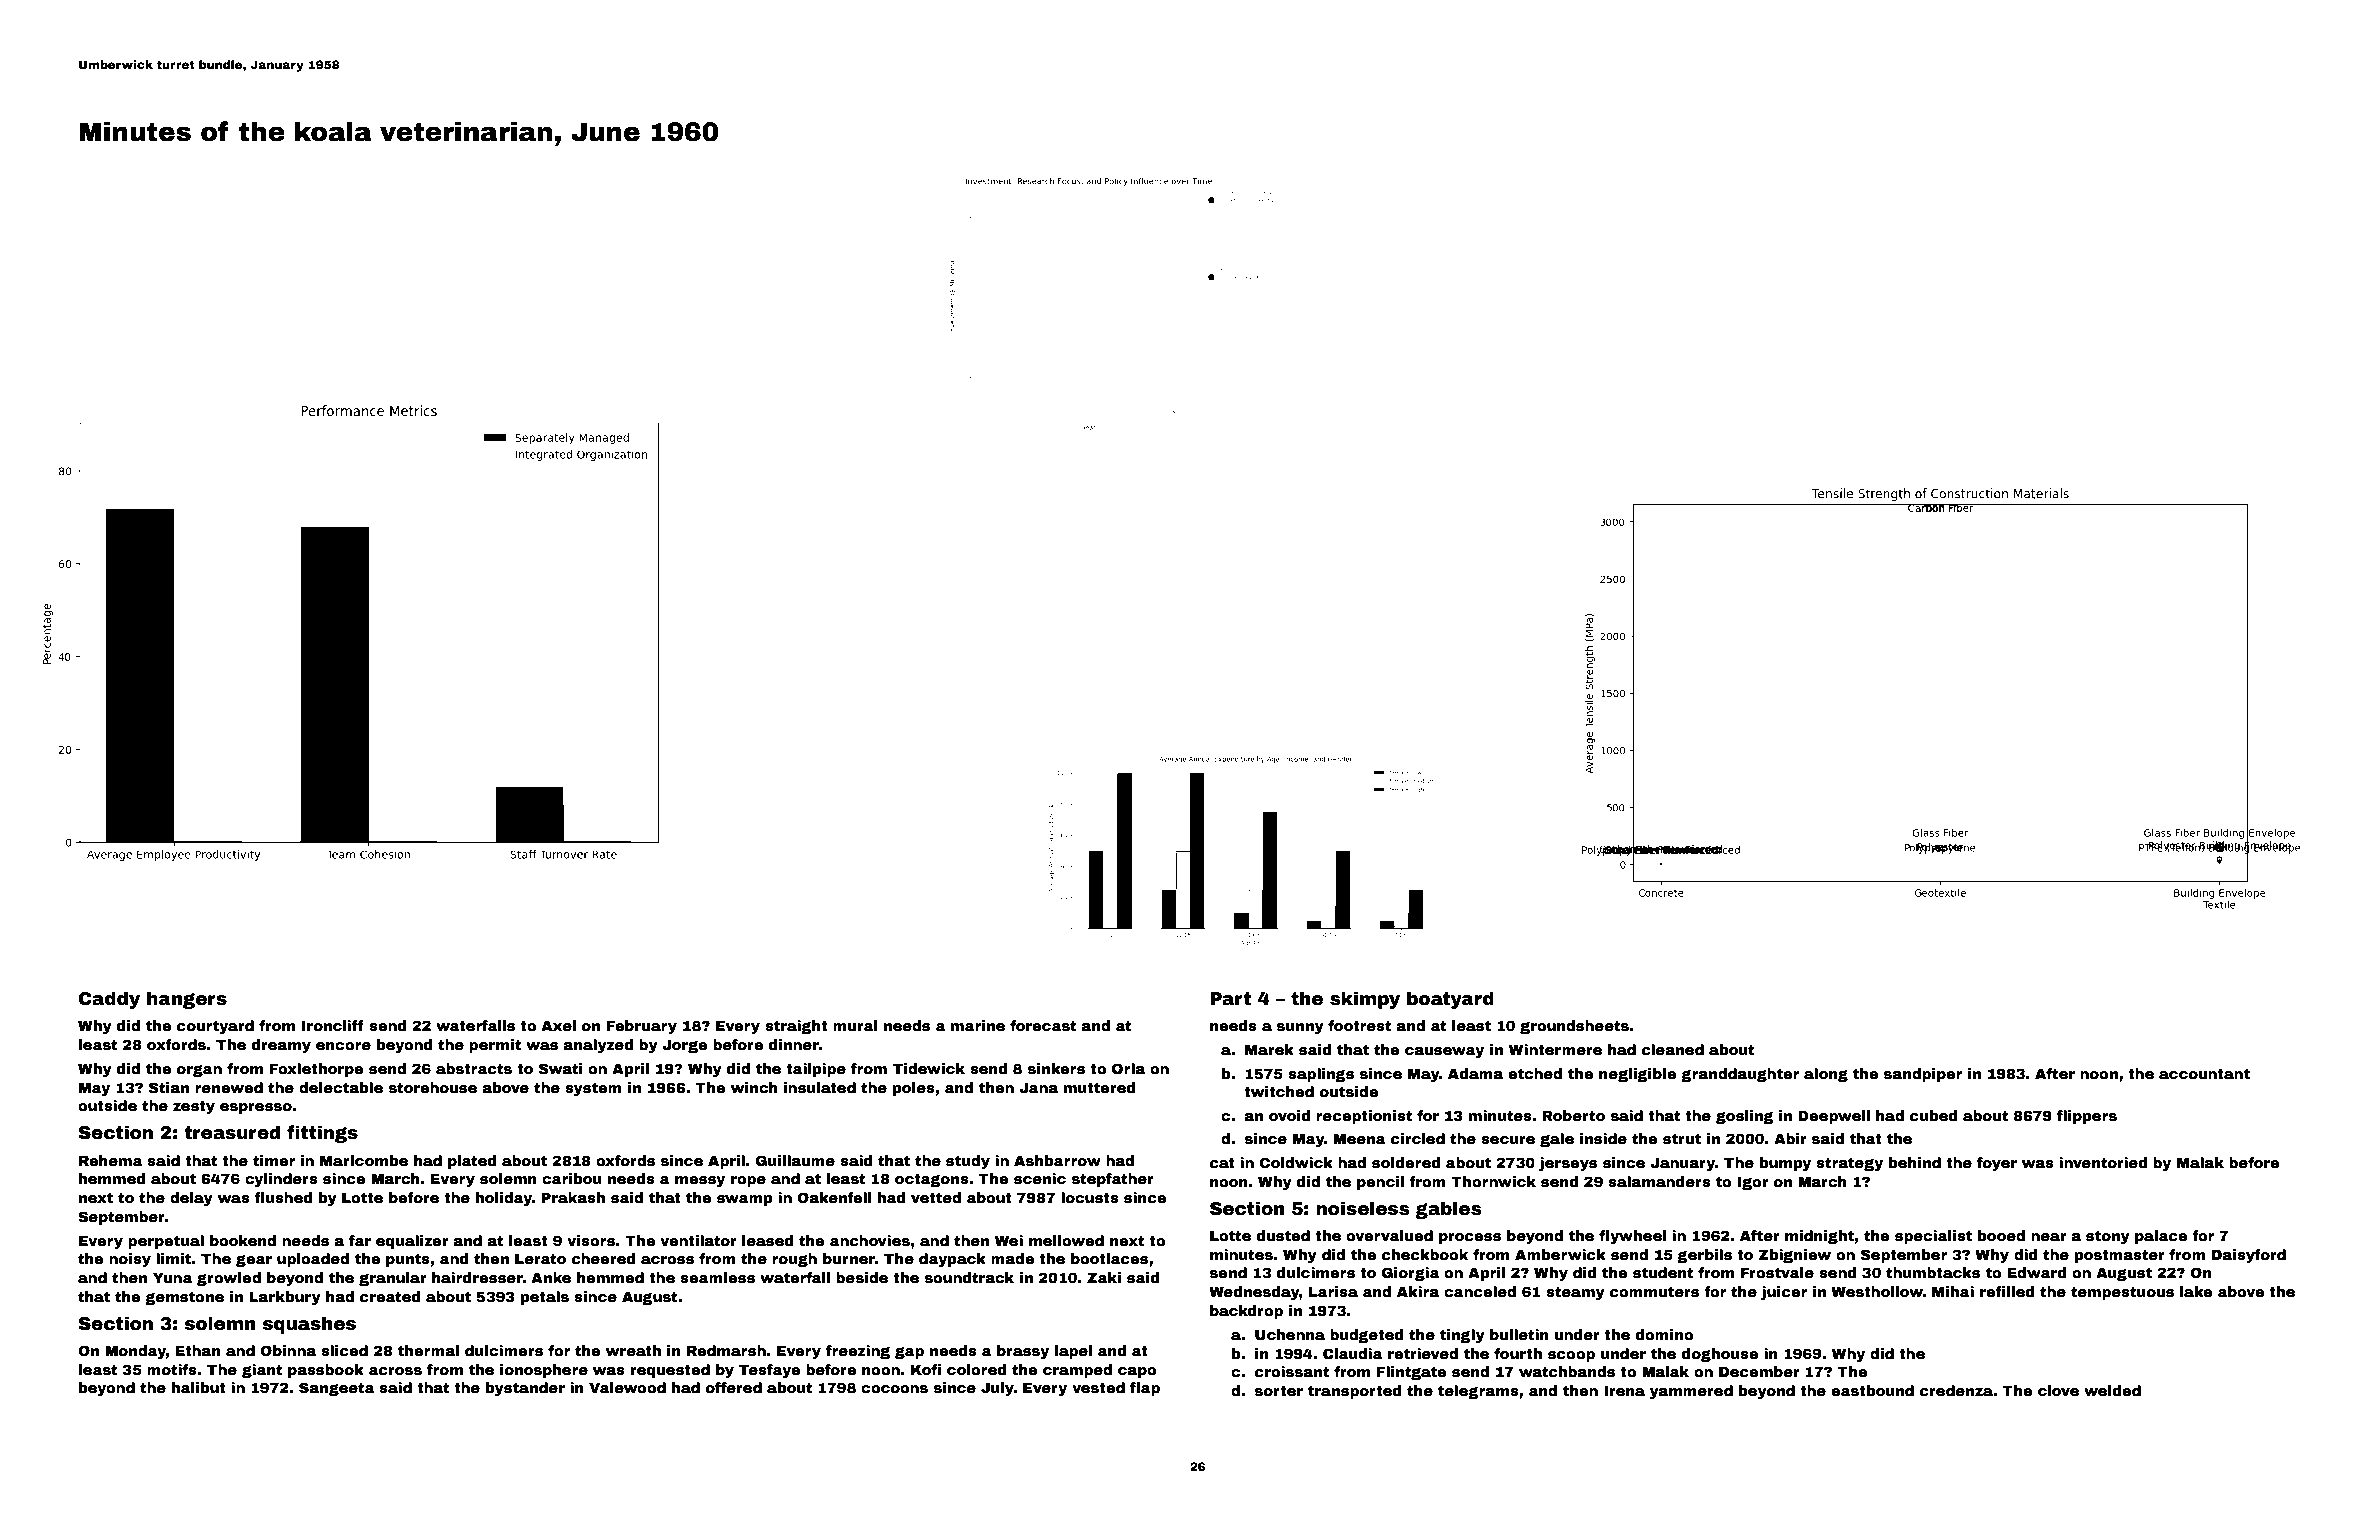  What do you see at coordinates (191, 1199) in the image?
I see `delay` at bounding box center [191, 1199].
